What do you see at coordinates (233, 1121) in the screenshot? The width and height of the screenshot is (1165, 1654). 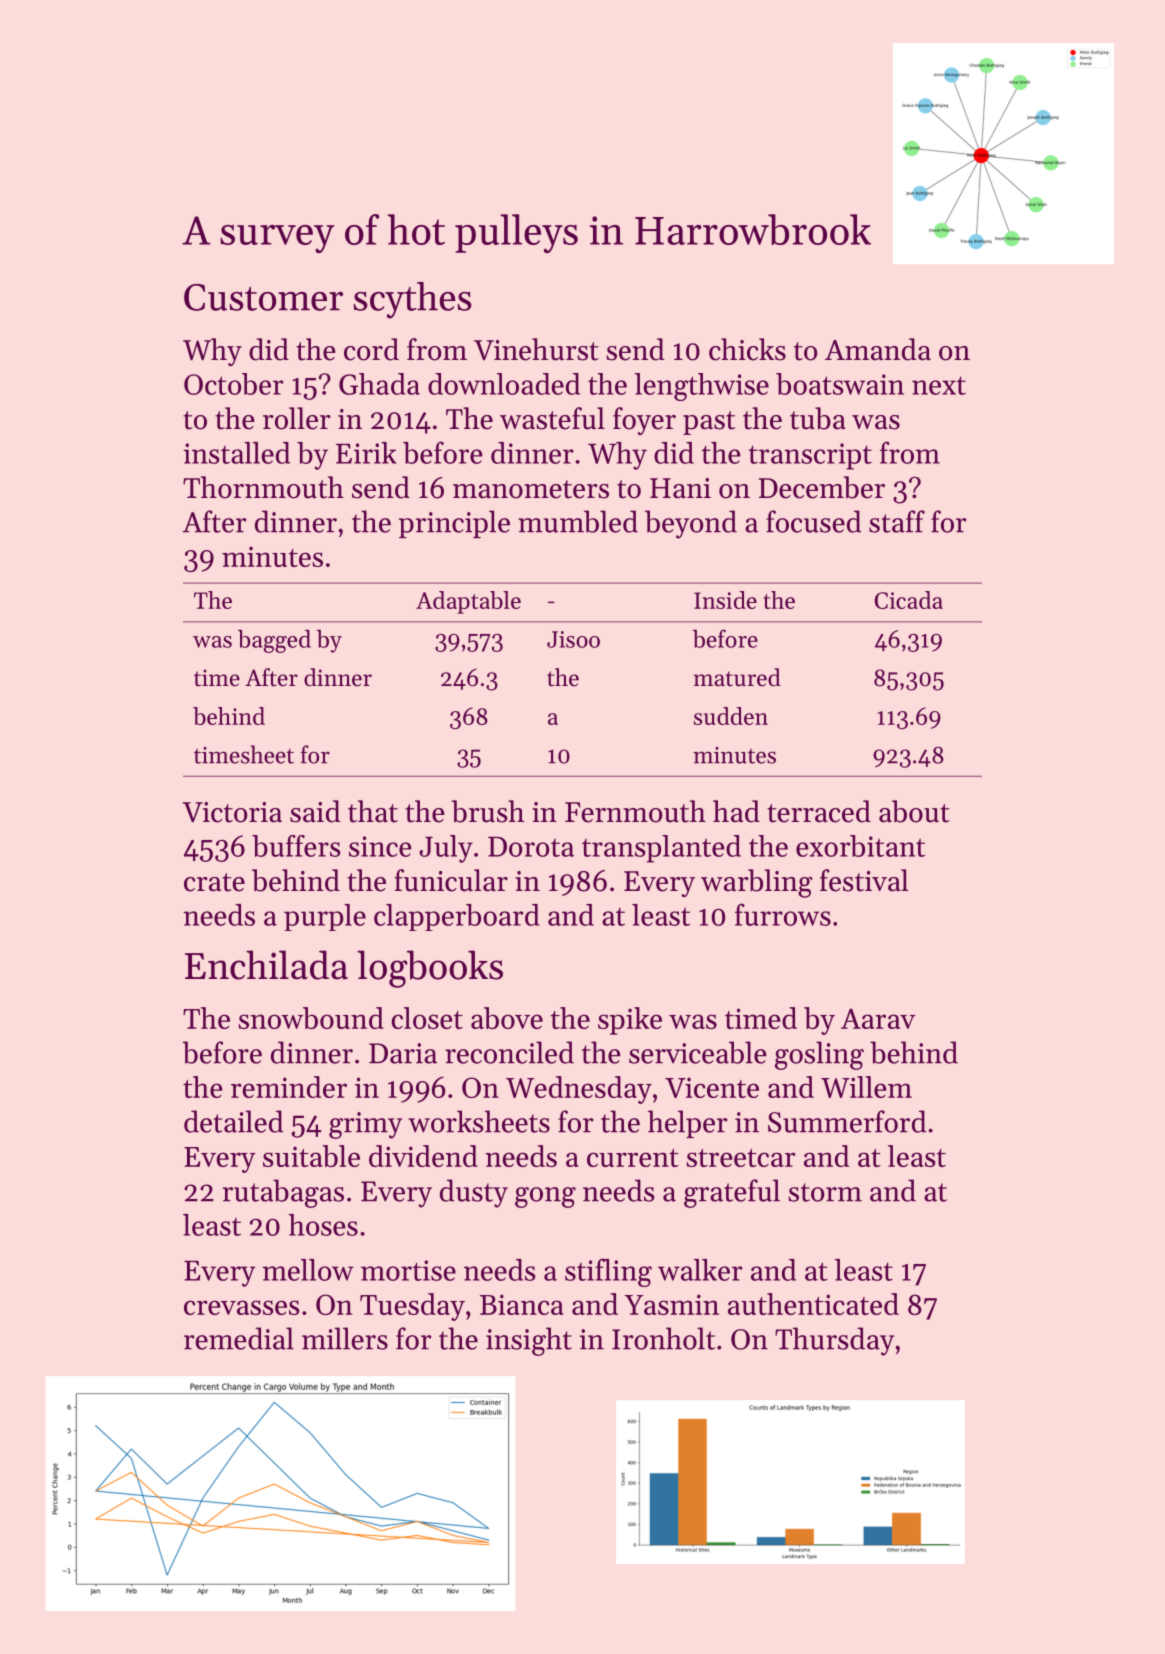 I see `detailed` at bounding box center [233, 1121].
